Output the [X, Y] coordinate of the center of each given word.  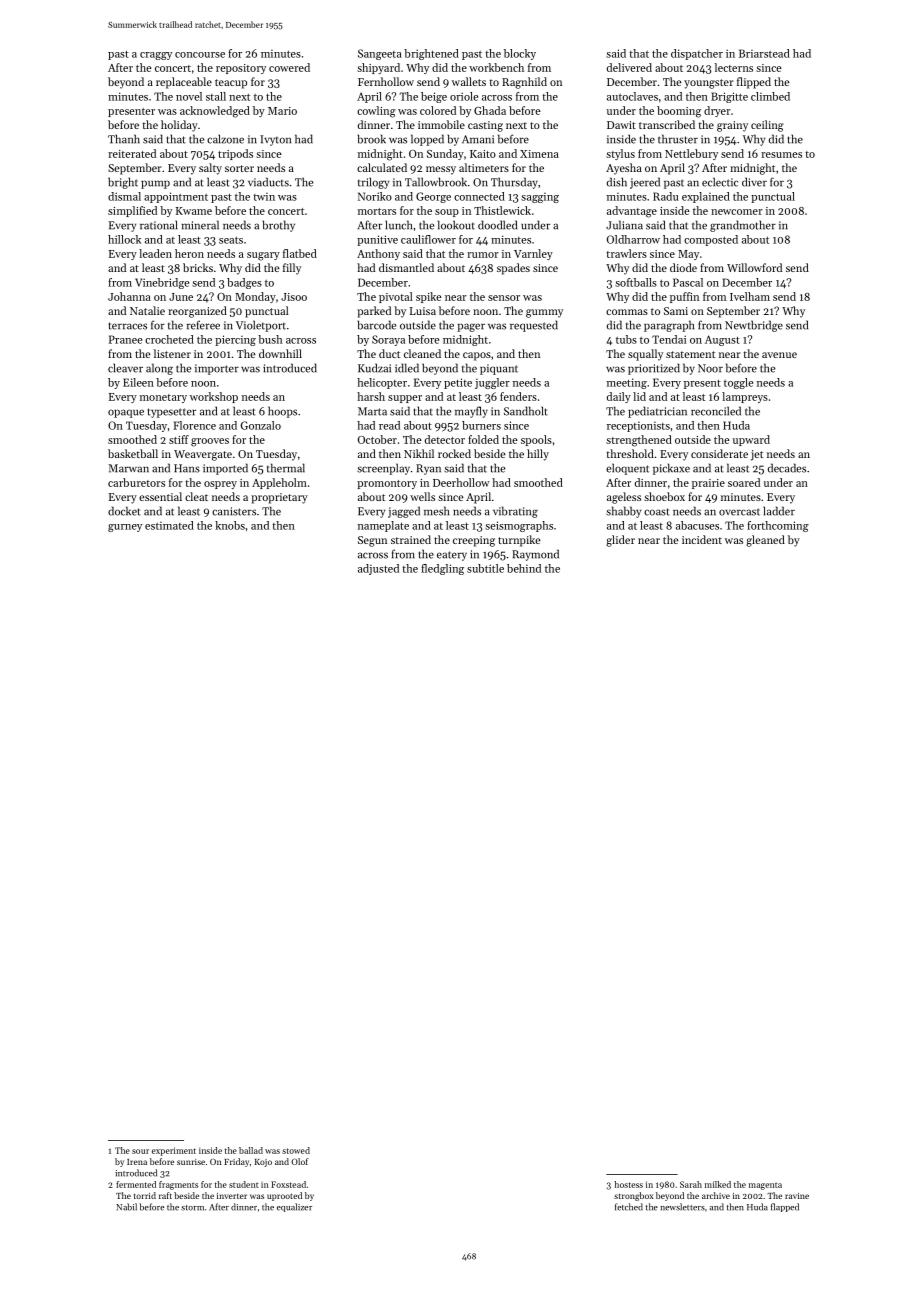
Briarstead [764, 53]
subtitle [485, 568]
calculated [382, 167]
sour [140, 1151]
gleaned [765, 541]
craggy [156, 56]
